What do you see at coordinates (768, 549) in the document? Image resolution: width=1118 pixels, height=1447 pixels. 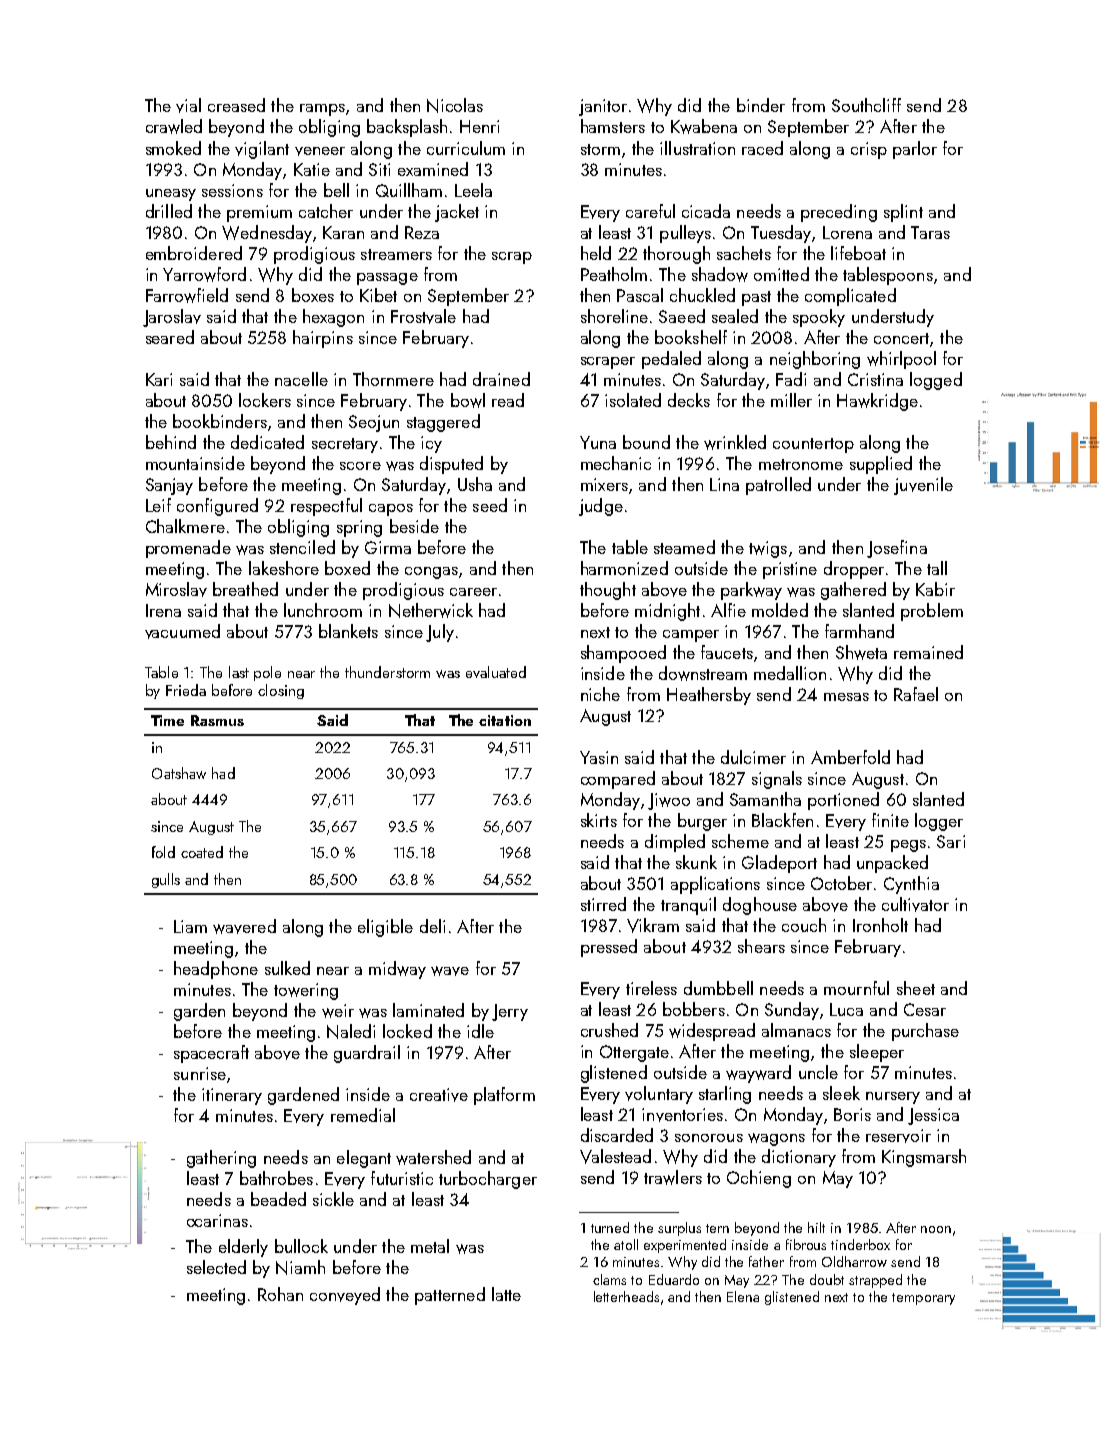 I see `twigs` at bounding box center [768, 549].
